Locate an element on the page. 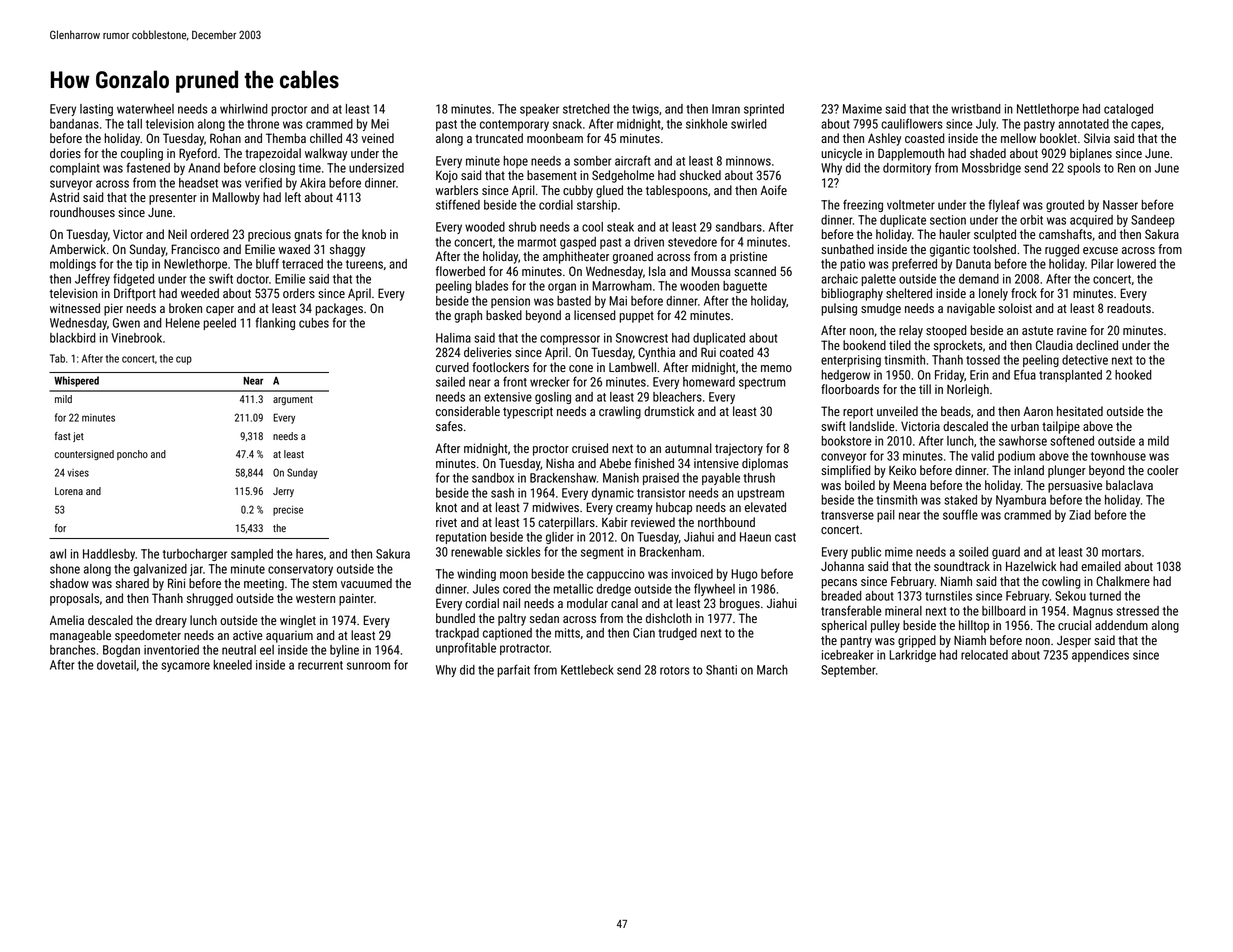  lowered is located at coordinates (1136, 264).
